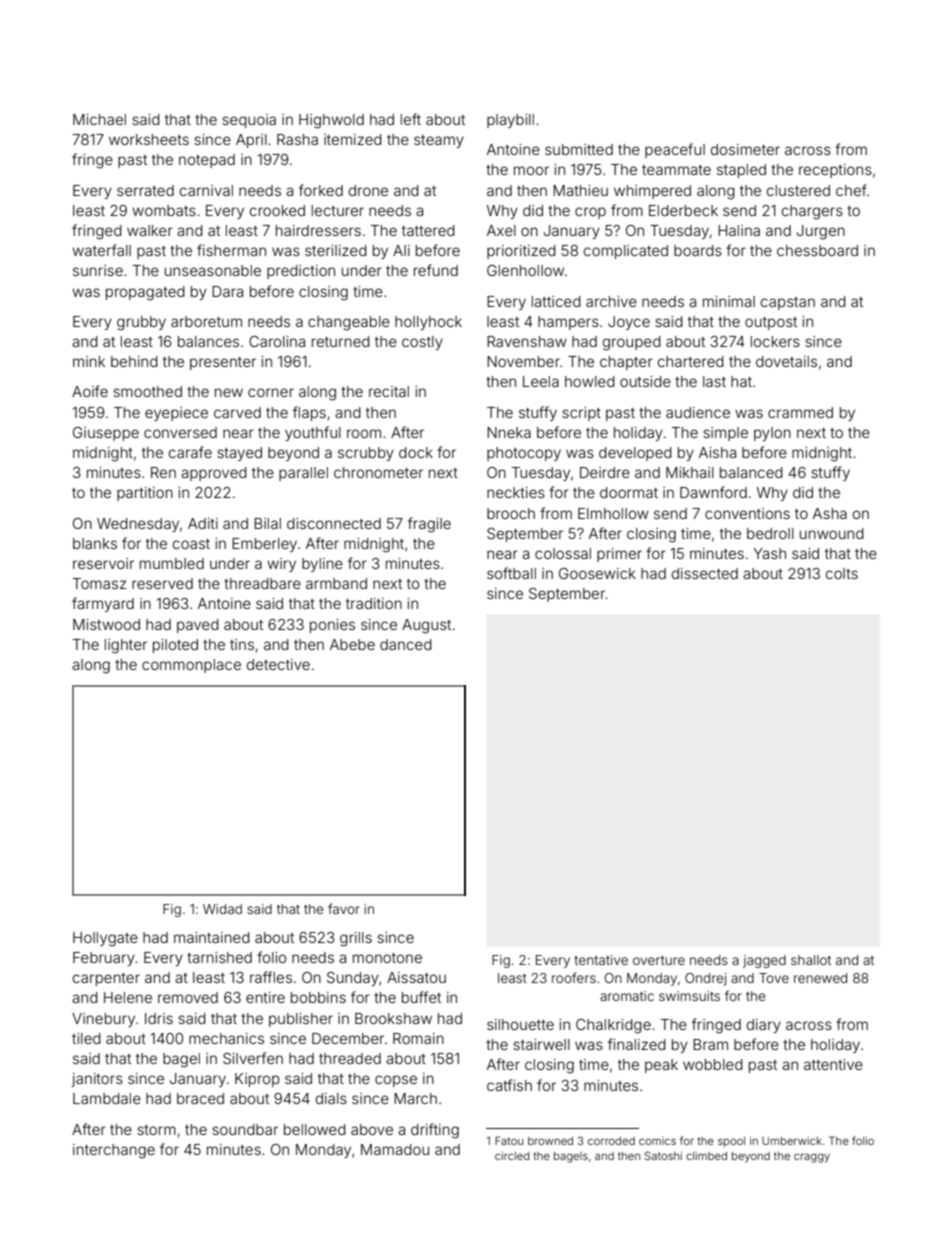  I want to click on peaceful, so click(675, 150).
